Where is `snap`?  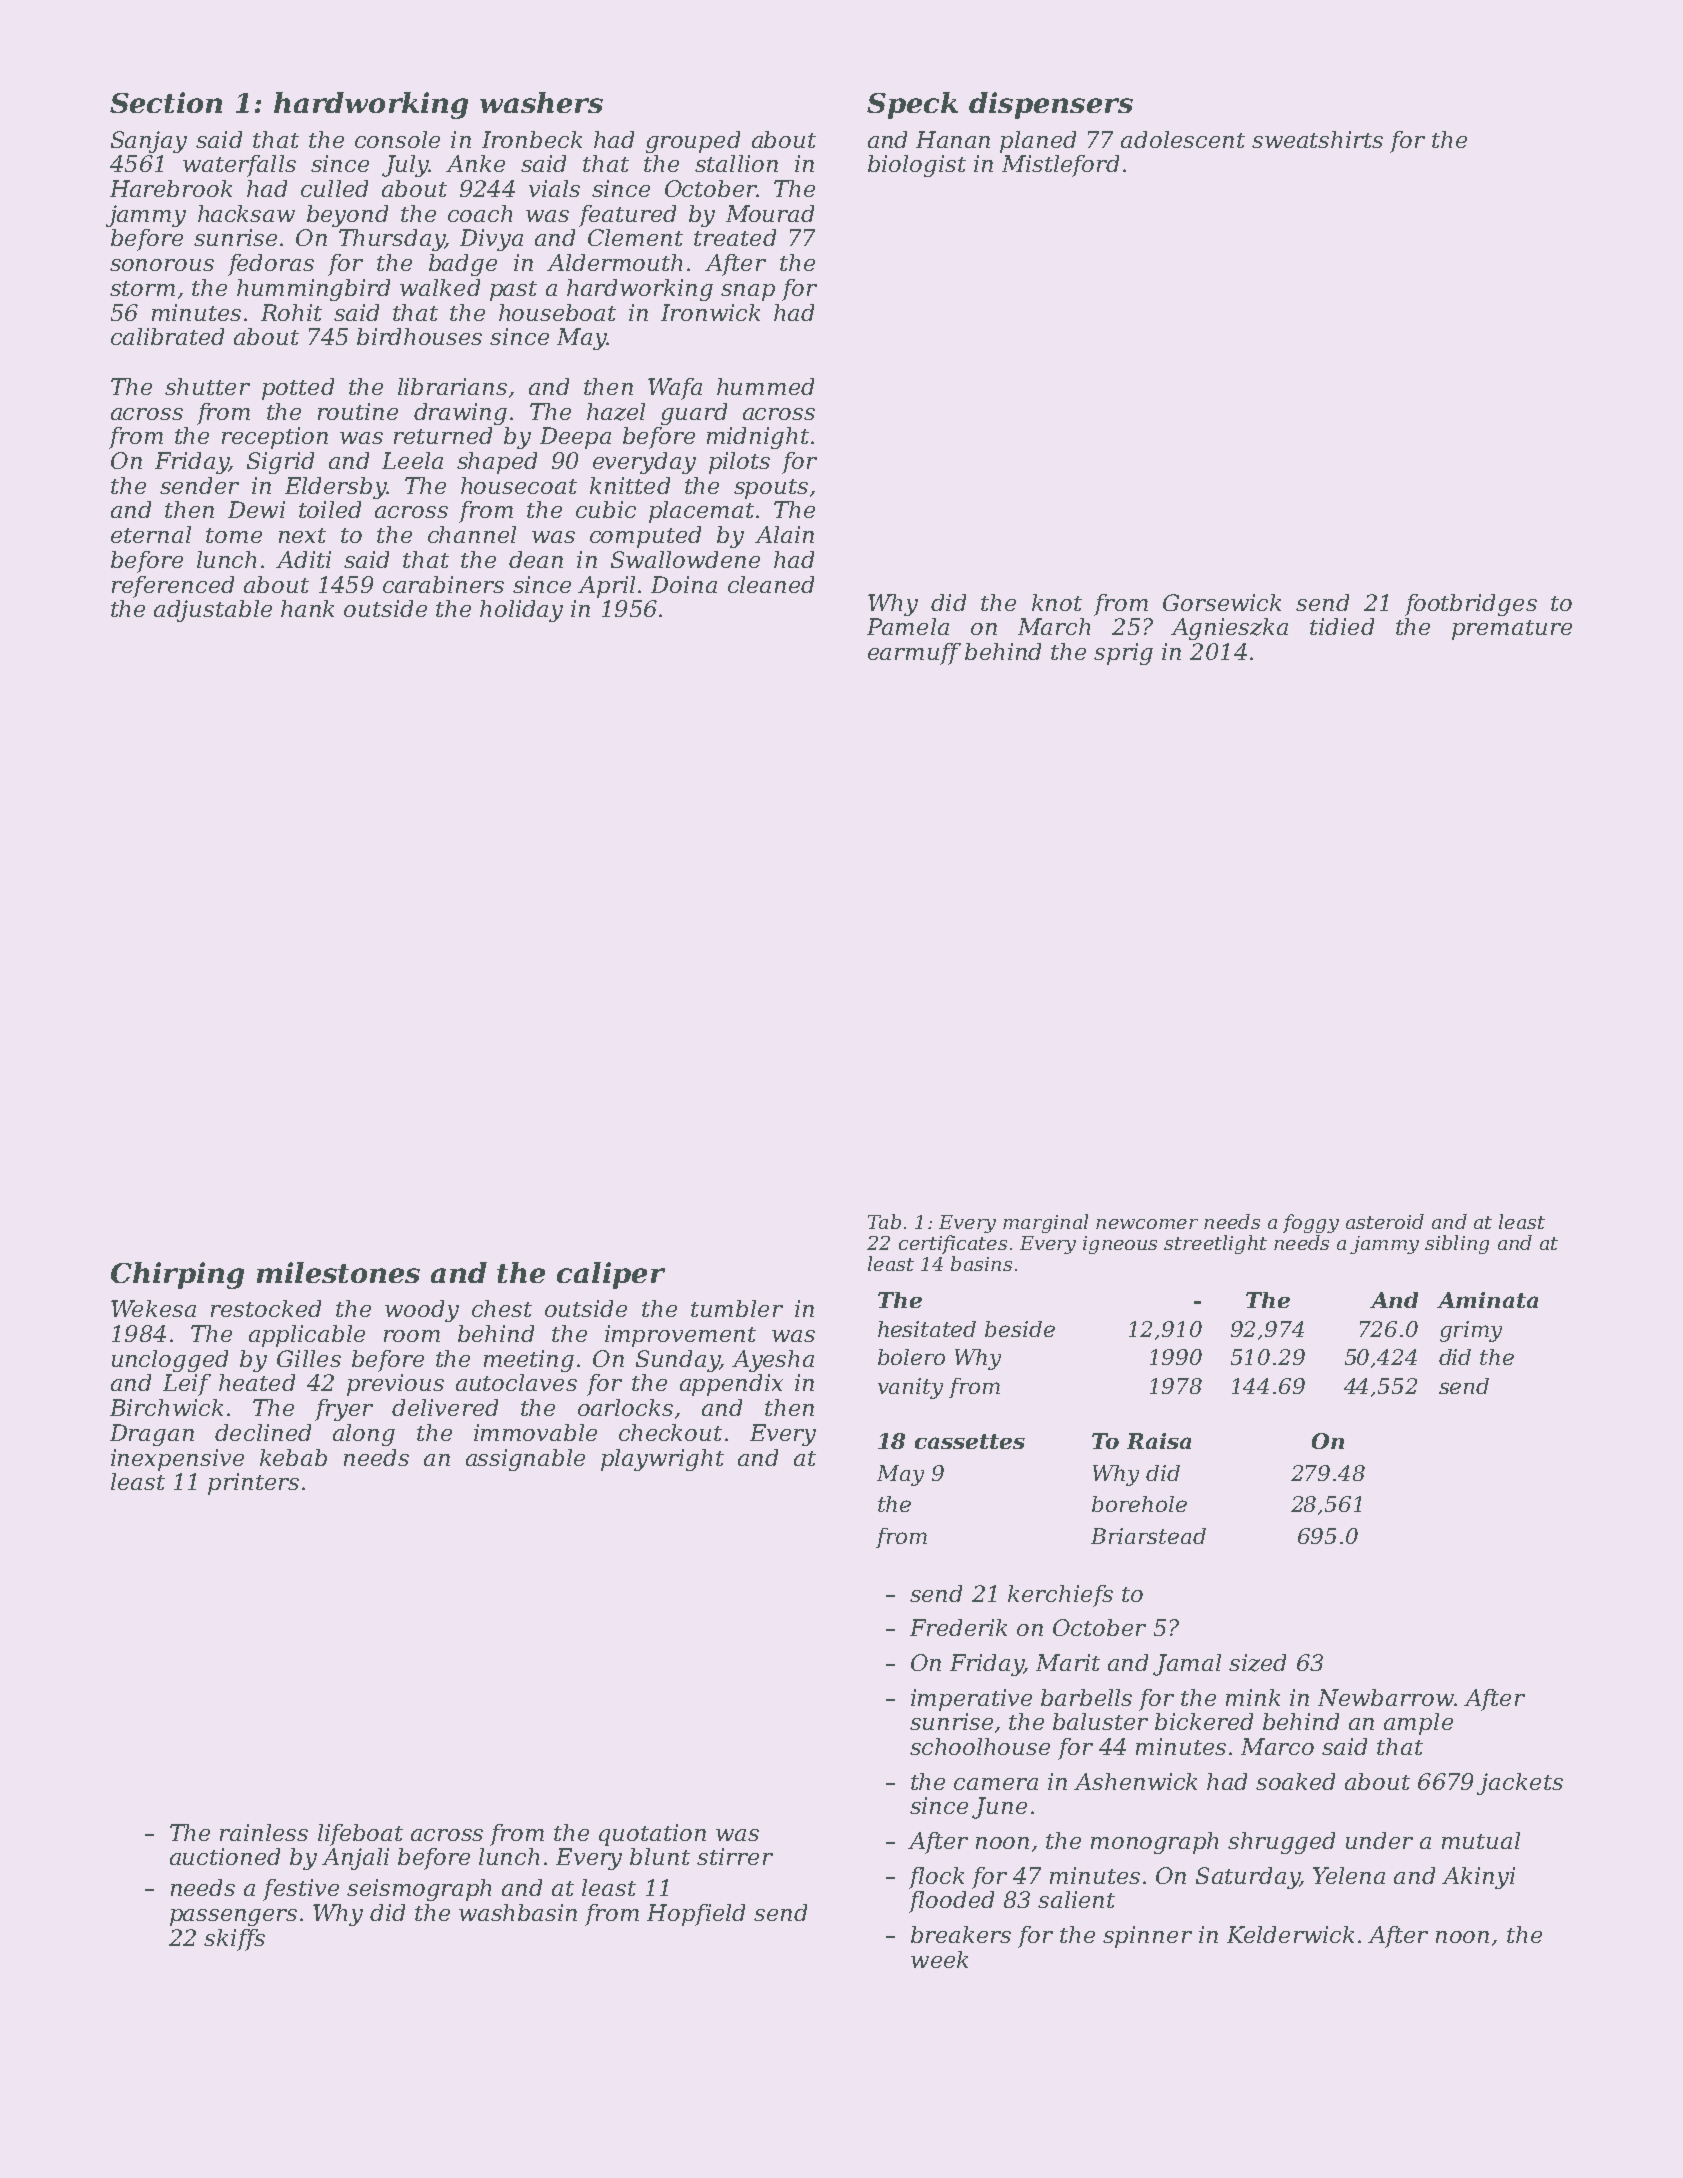 snap is located at coordinates (748, 292).
